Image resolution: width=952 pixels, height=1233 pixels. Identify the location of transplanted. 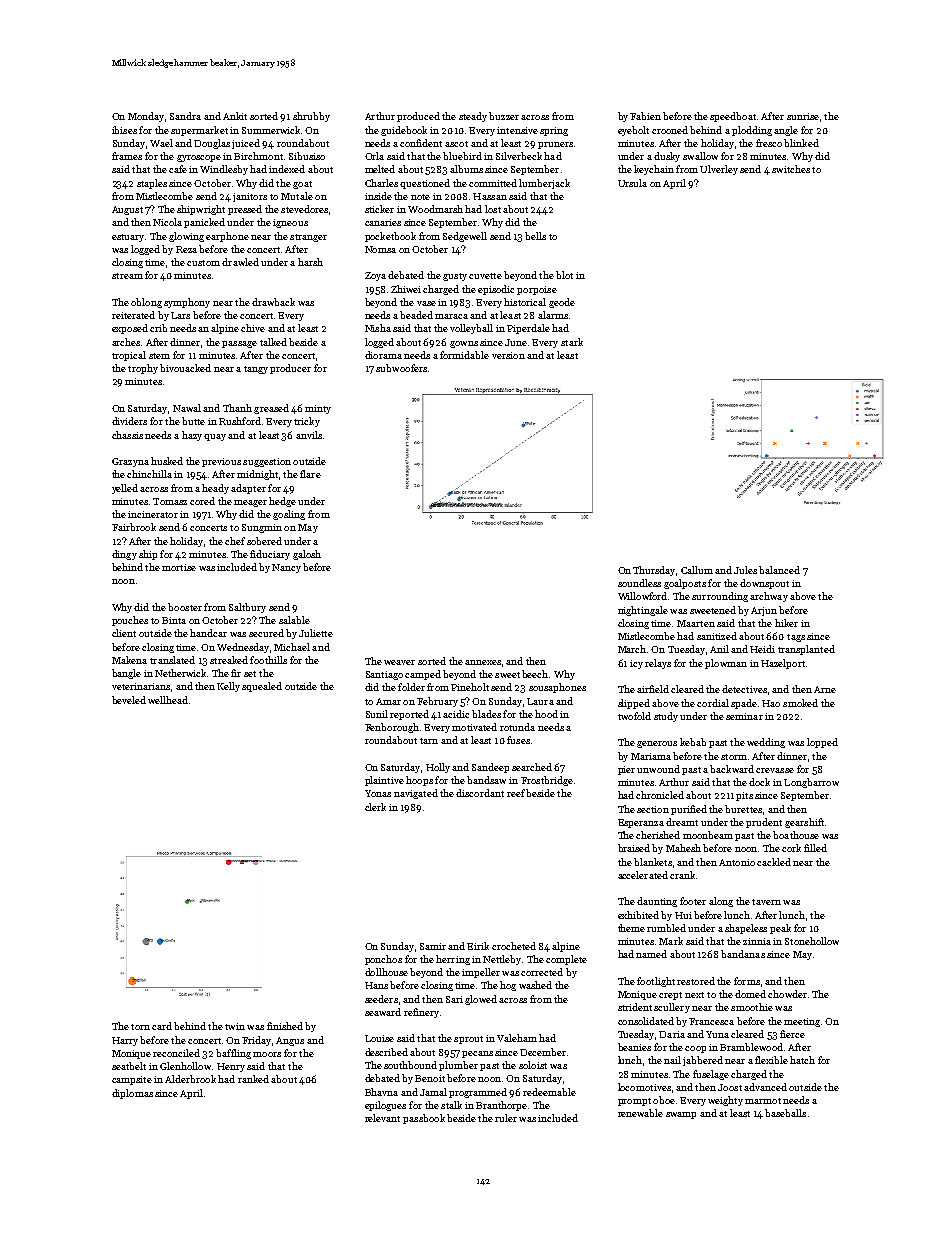
(806, 650).
